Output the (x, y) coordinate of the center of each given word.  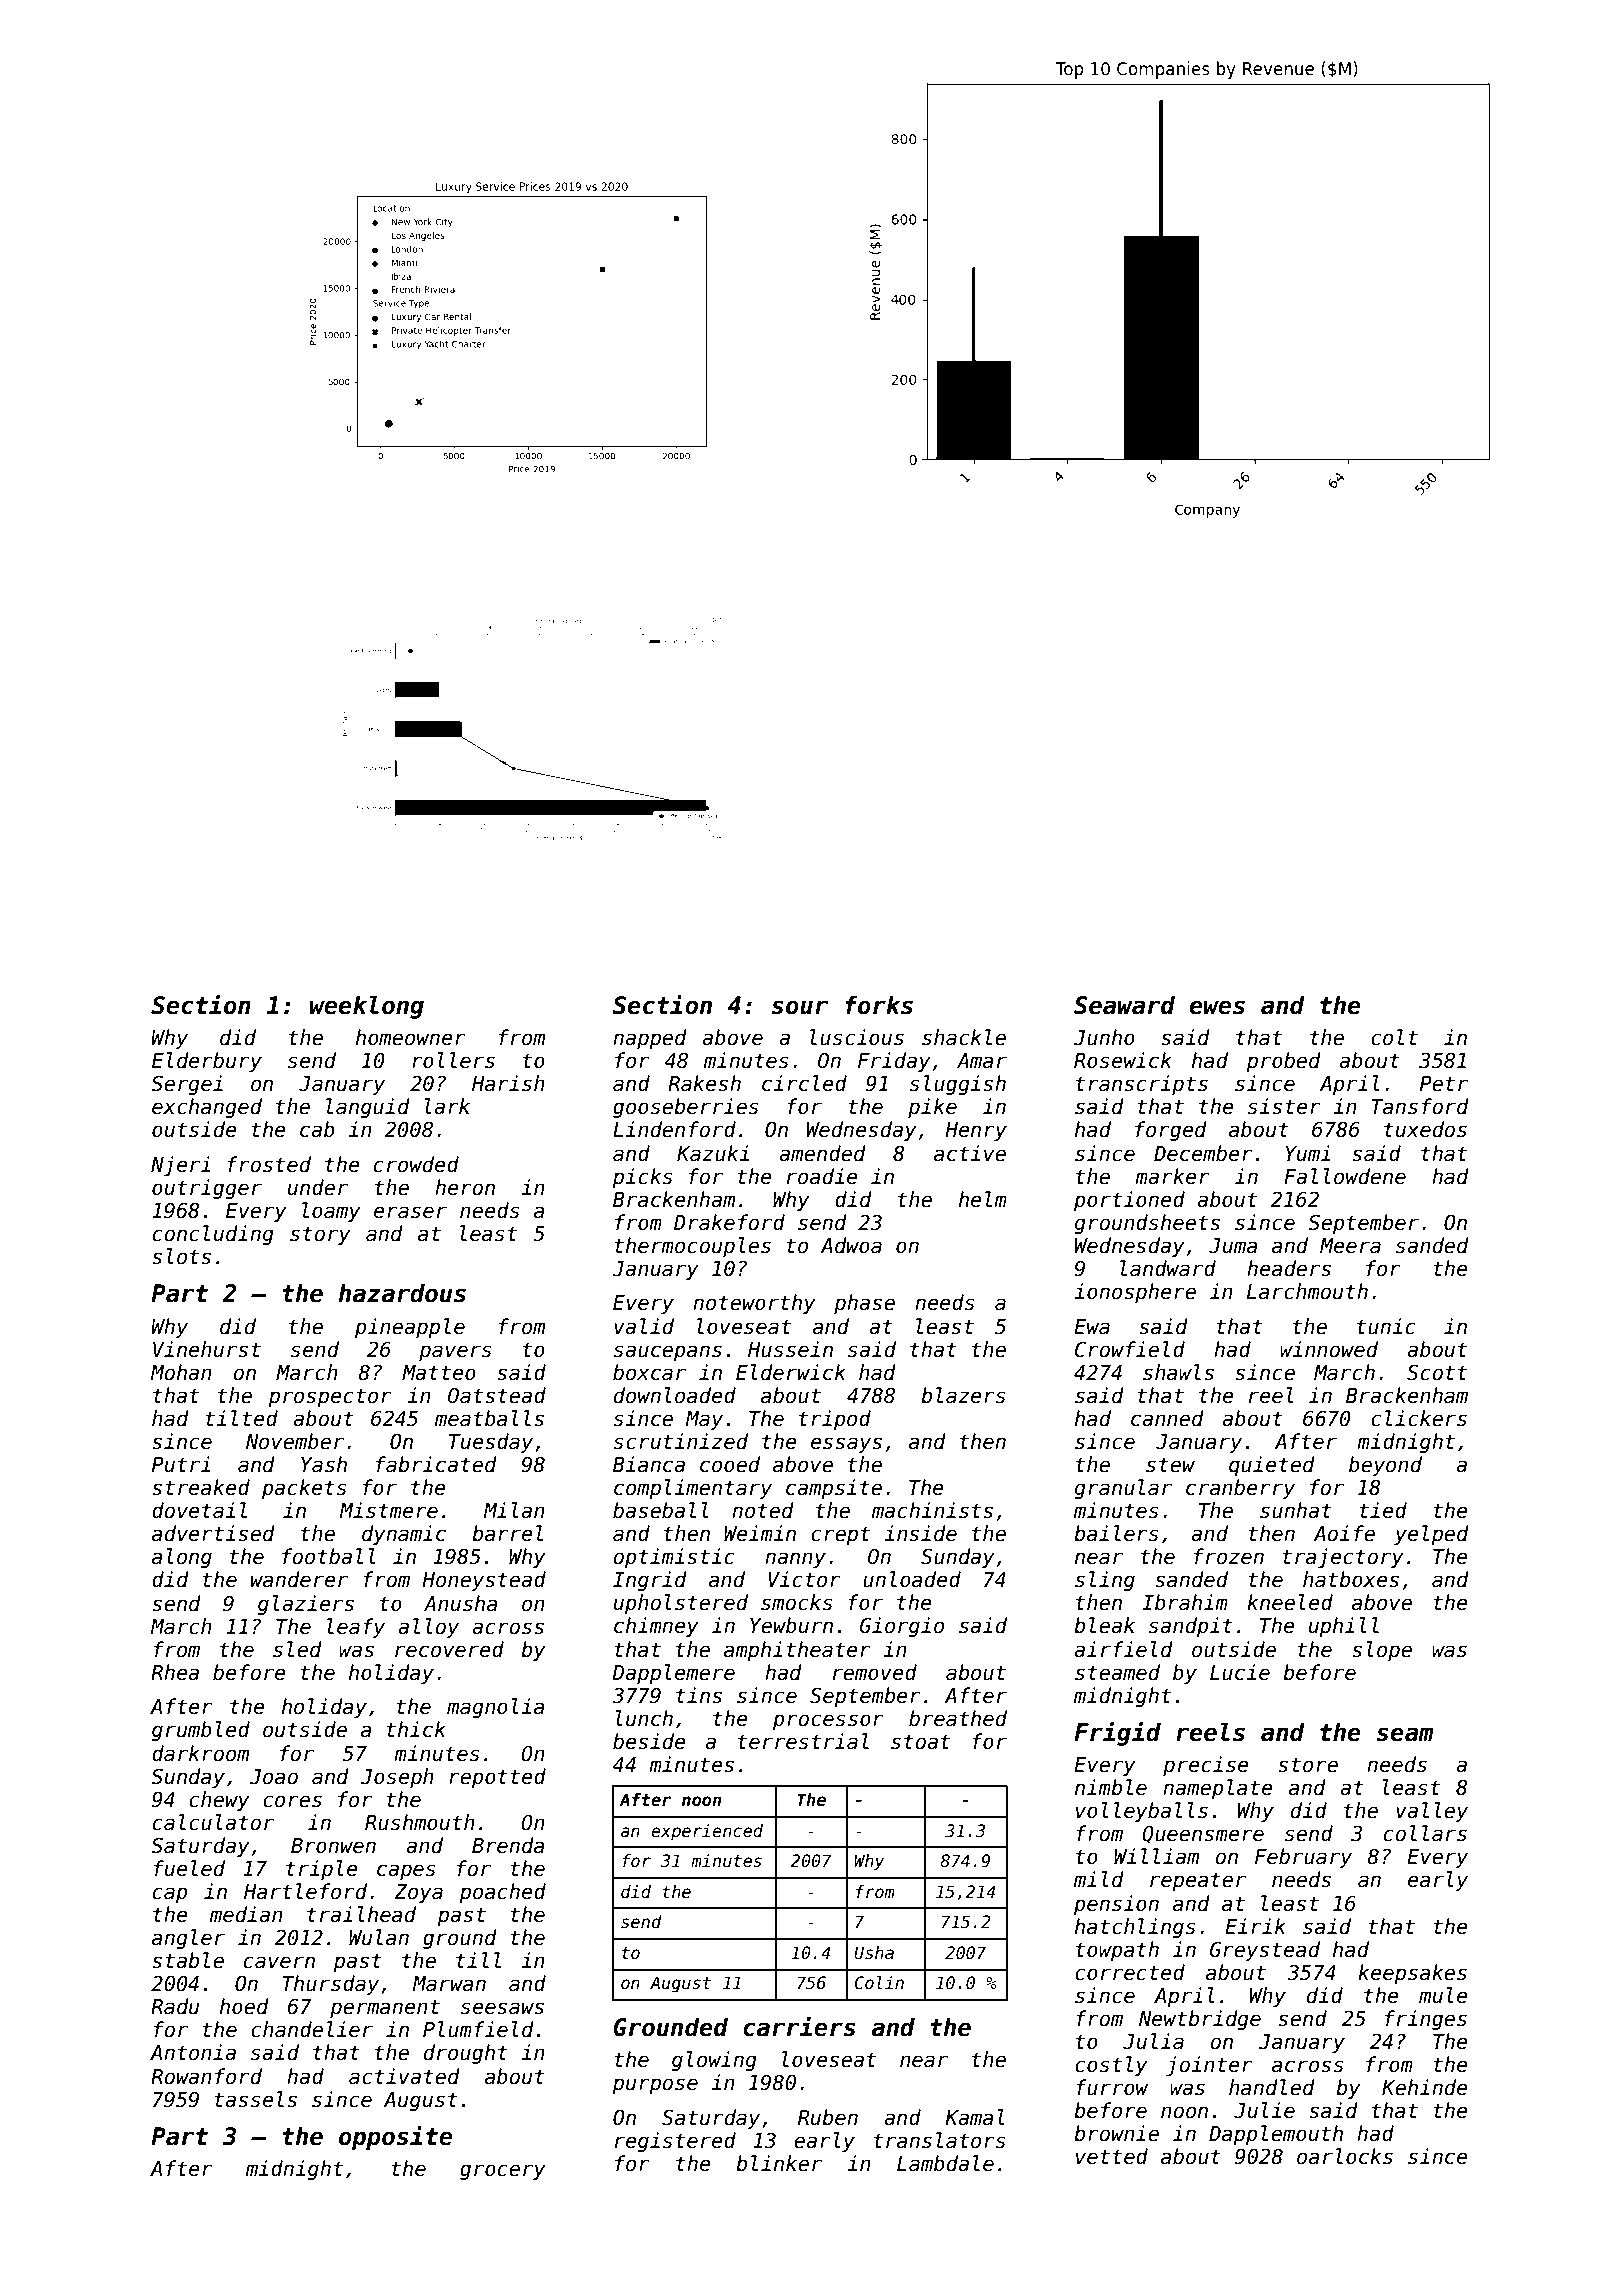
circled (804, 1083)
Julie (1264, 2110)
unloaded (912, 1579)
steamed (1117, 1672)
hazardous (402, 1293)
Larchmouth (1307, 1291)
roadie (822, 1176)
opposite (395, 2137)
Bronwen (333, 1846)
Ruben (828, 2117)
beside (649, 1741)
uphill (1344, 1627)
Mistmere (388, 1510)
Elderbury (207, 1062)
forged (1171, 1131)
